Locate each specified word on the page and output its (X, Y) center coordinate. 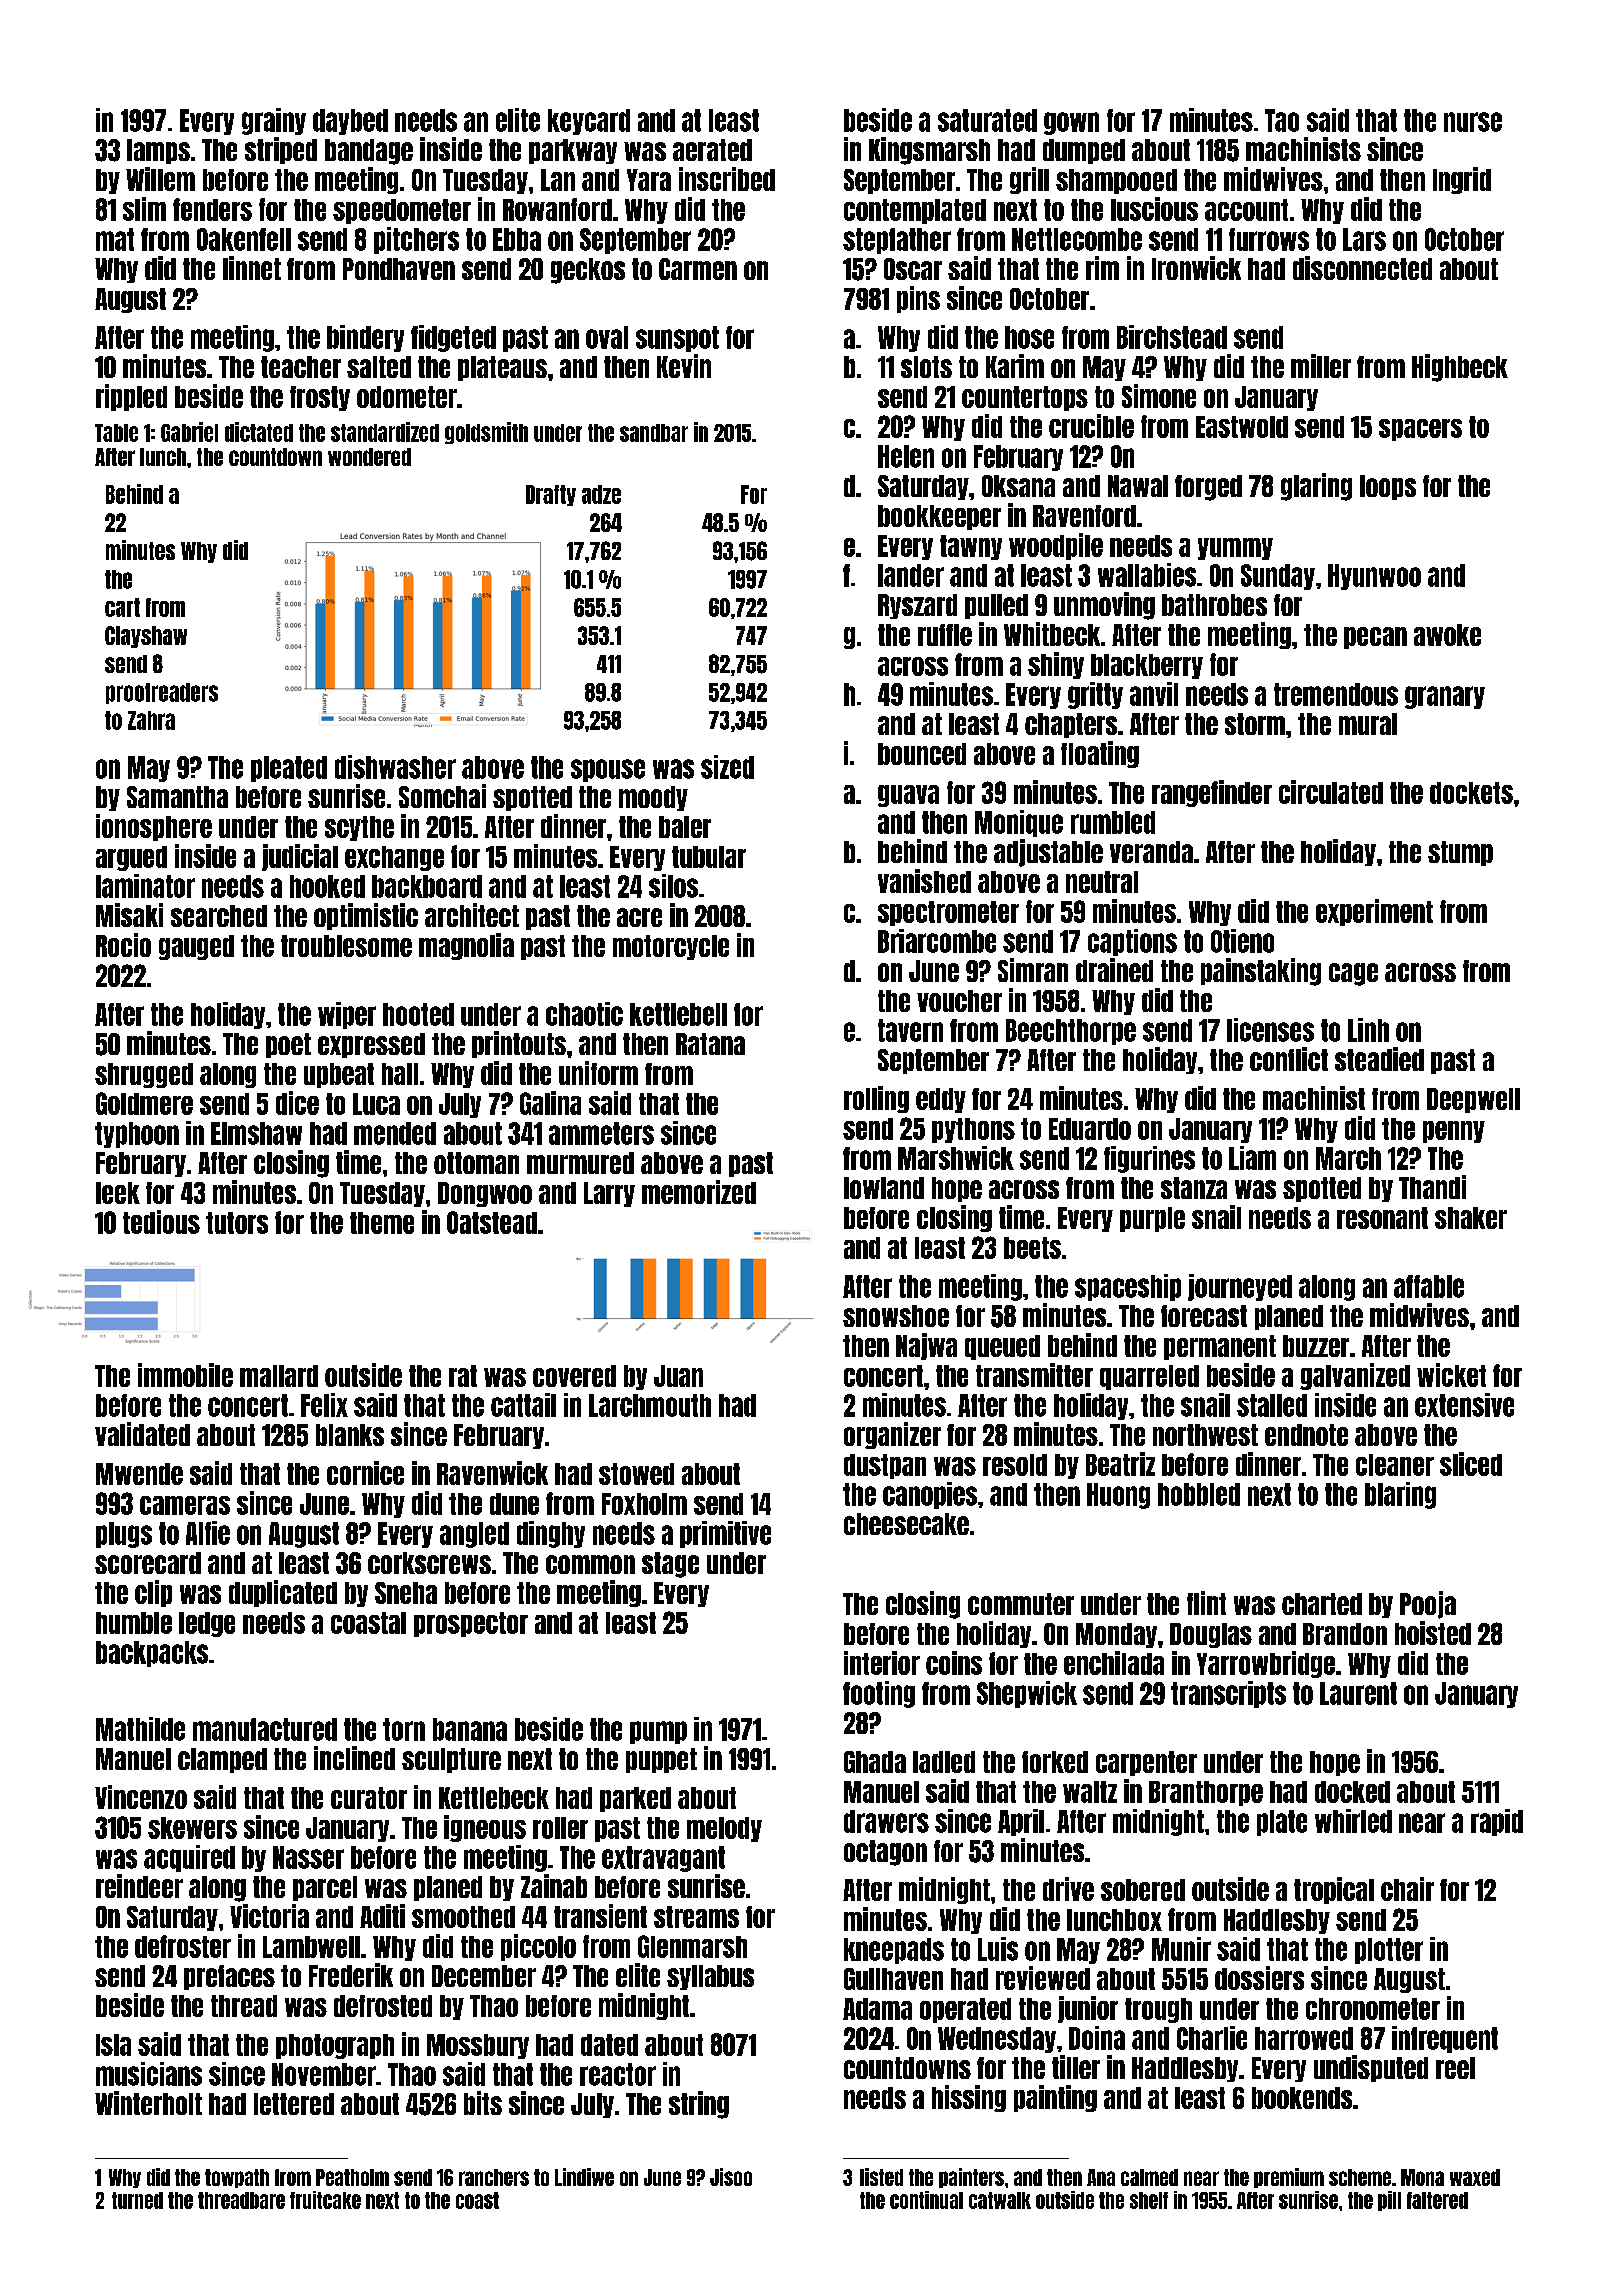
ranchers (494, 2177)
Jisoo (731, 2177)
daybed (350, 122)
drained (1114, 970)
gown (1071, 123)
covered (574, 1376)
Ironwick (1196, 268)
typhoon (137, 1135)
